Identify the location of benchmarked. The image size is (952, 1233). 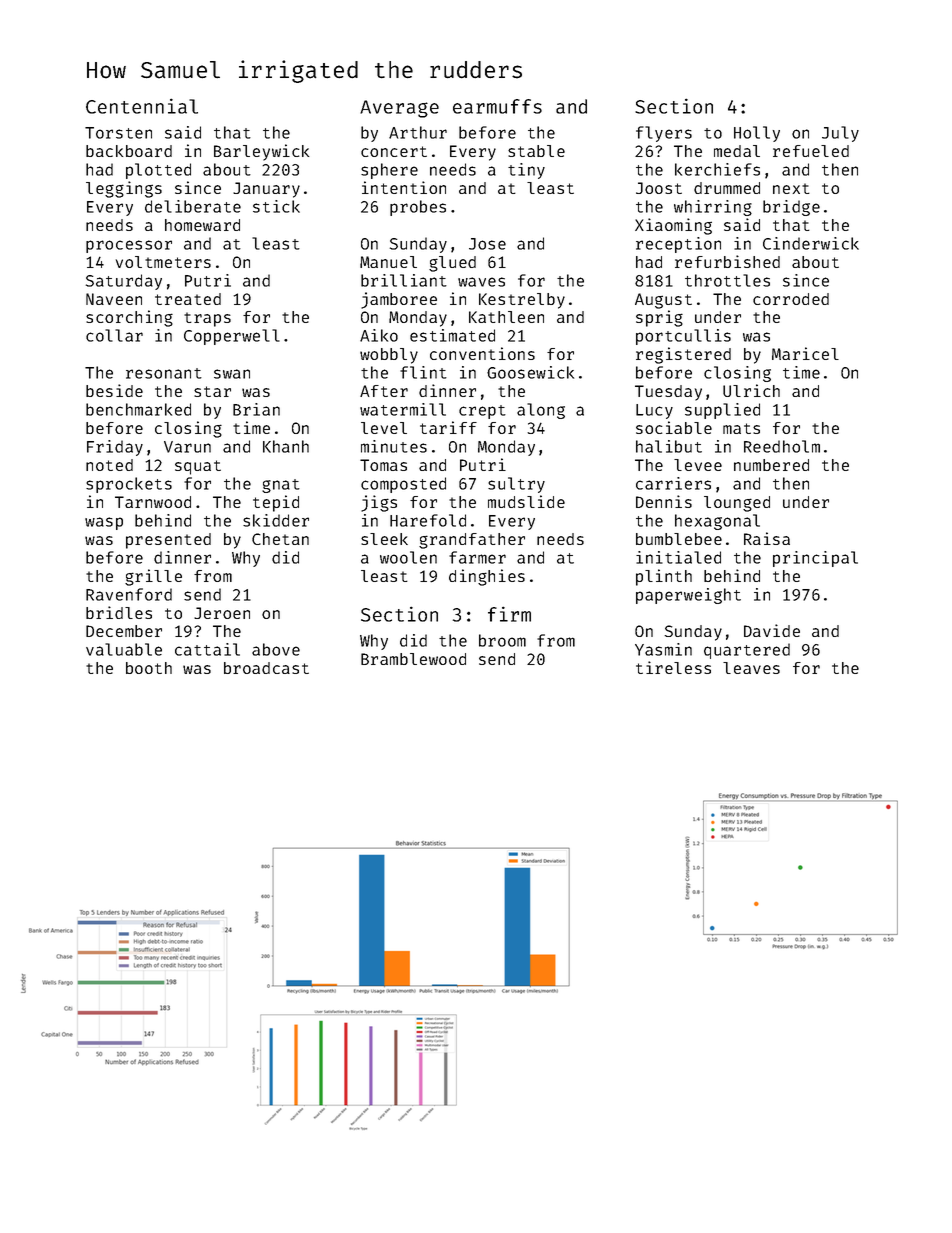
(138, 409).
